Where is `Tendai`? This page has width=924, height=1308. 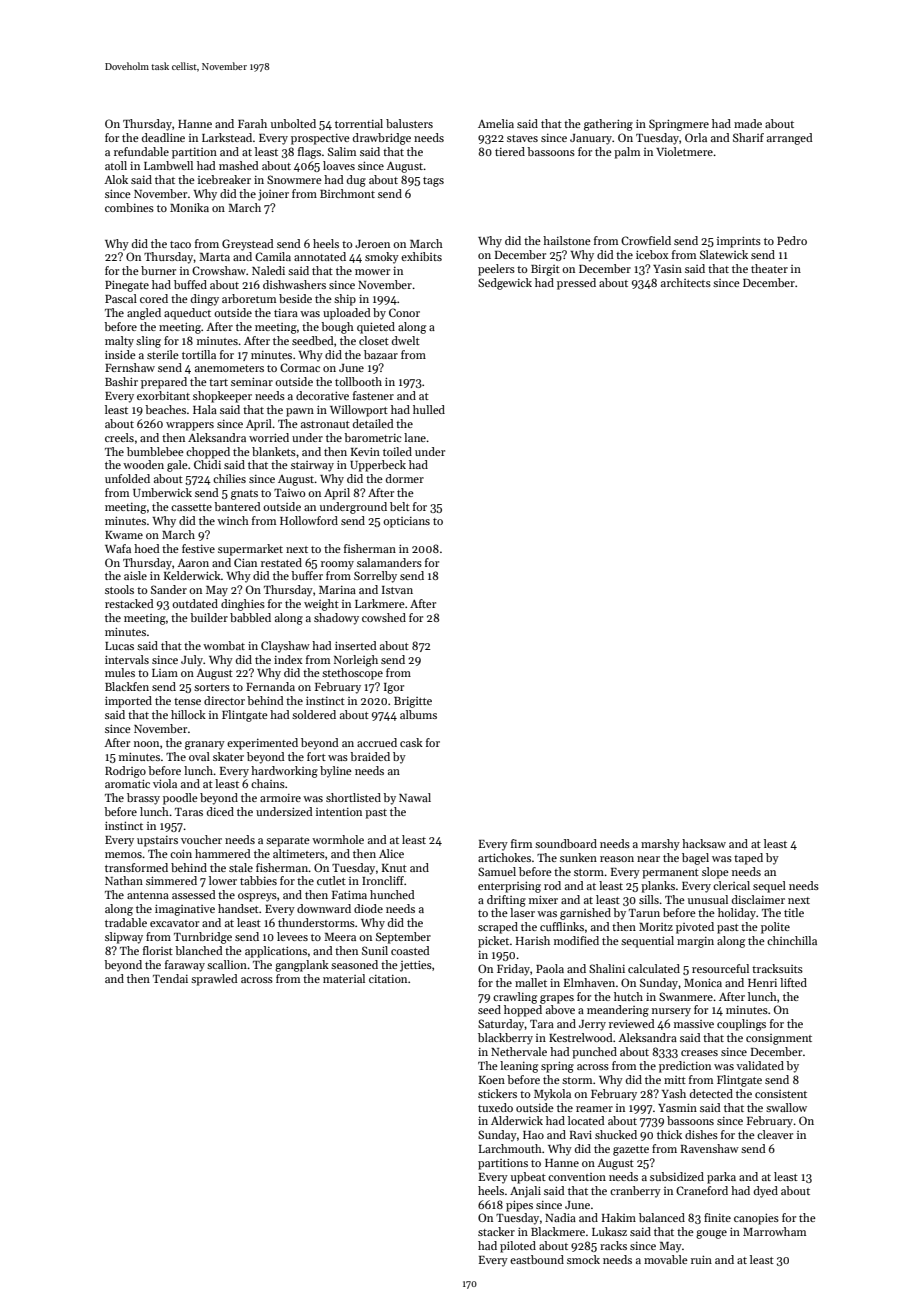
Tendai is located at coordinates (170, 978).
